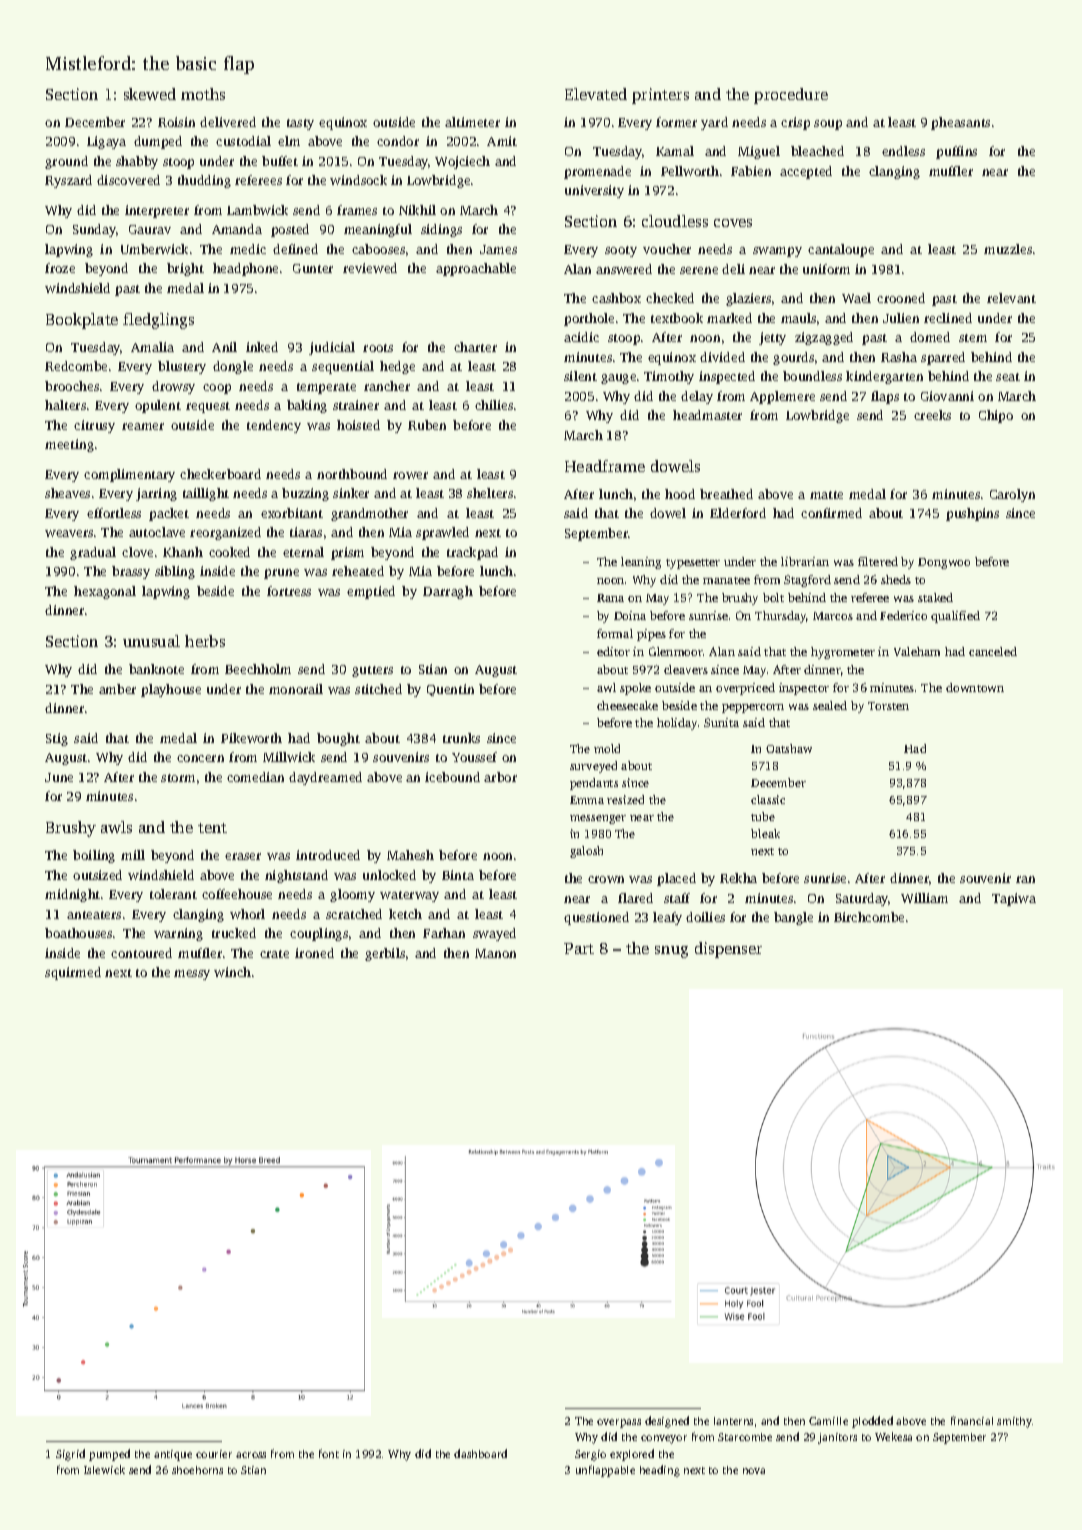 The height and width of the document is (1530, 1082). Describe the element at coordinates (960, 123) in the document. I see `pheasants` at that location.
